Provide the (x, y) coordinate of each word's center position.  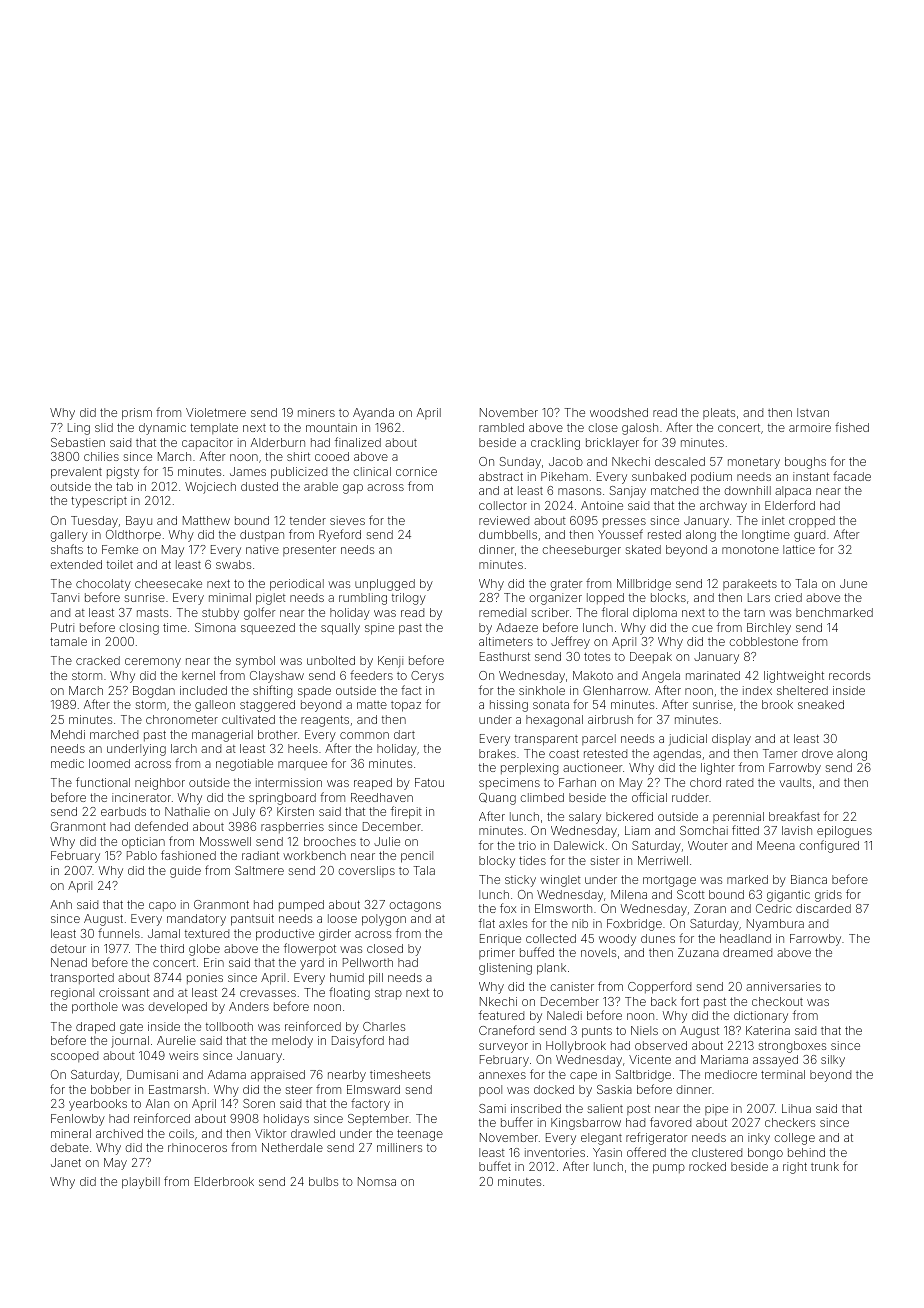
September (378, 1119)
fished (852, 427)
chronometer (182, 719)
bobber (110, 1089)
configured (829, 846)
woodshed (619, 412)
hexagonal (554, 721)
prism (137, 414)
